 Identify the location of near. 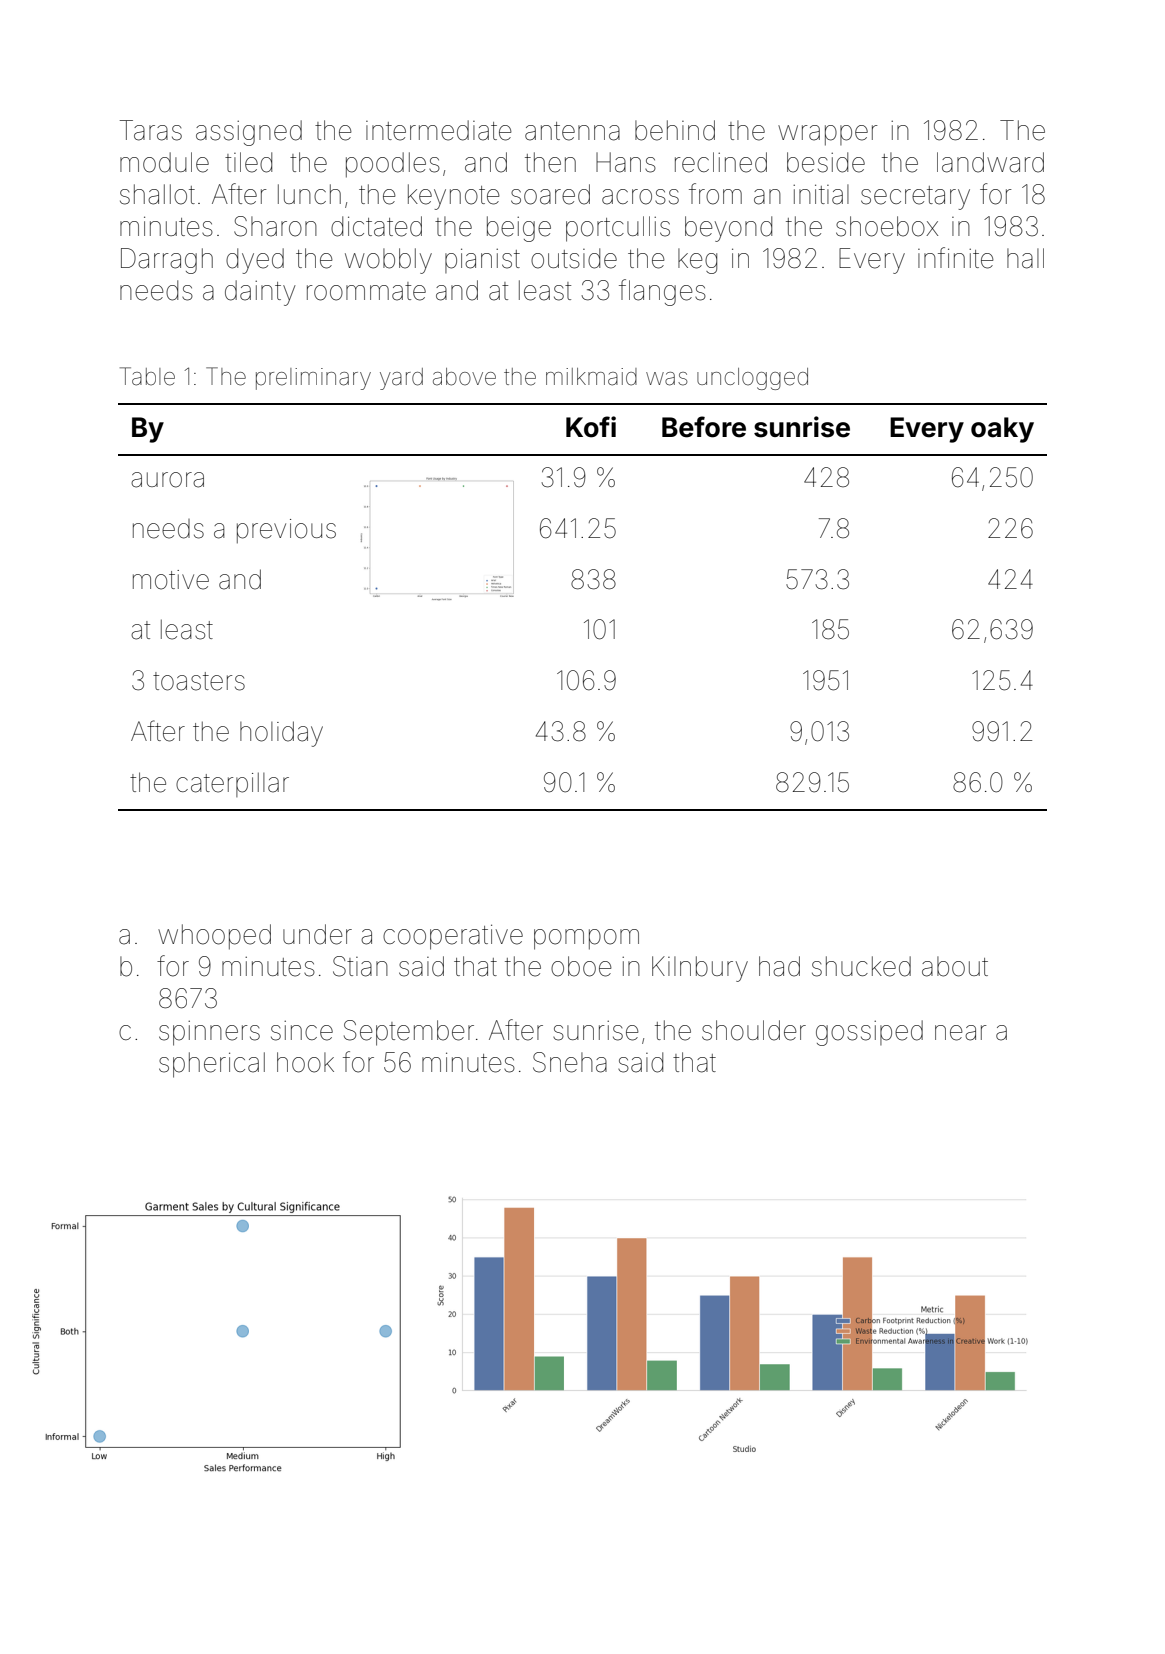
(961, 1033).
